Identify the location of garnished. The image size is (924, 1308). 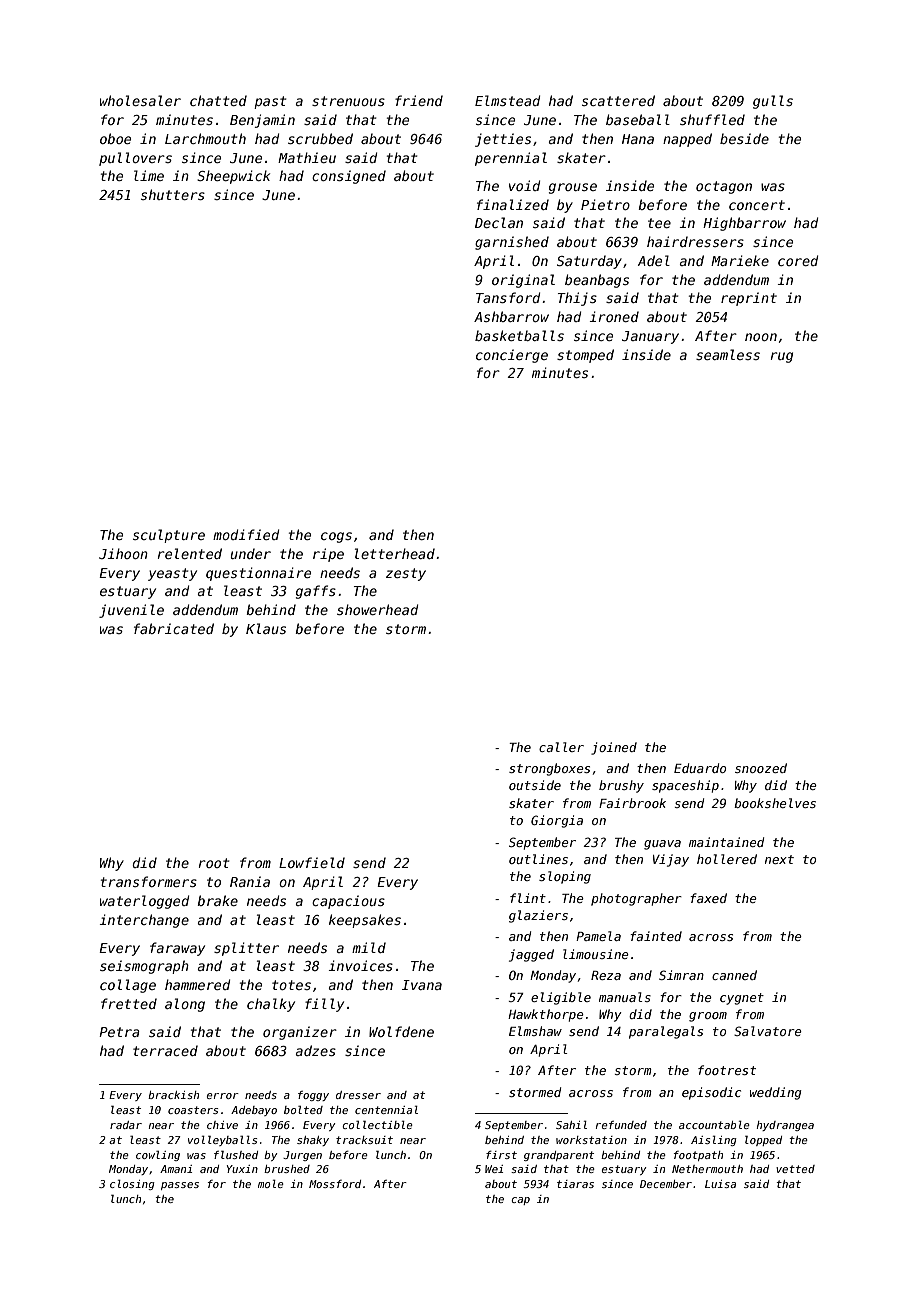
(512, 243).
